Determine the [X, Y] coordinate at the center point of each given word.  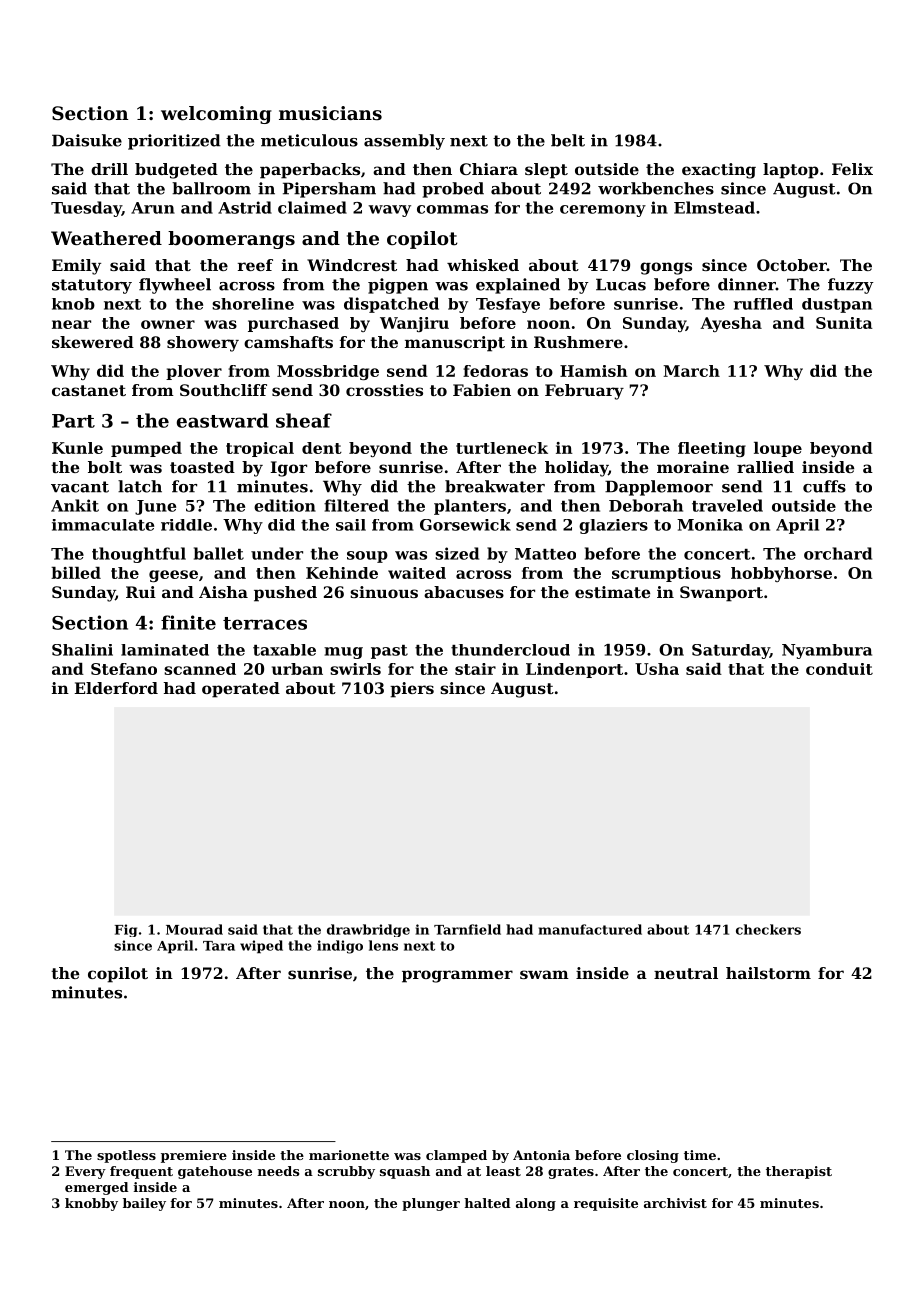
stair [475, 669]
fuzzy [851, 286]
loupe [778, 449]
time [700, 1155]
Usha [657, 669]
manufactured [590, 929]
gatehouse [215, 1172]
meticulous [309, 140]
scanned [200, 669]
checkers [768, 929]
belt [568, 140]
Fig [126, 930]
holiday [576, 469]
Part [73, 421]
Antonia [541, 1155]
